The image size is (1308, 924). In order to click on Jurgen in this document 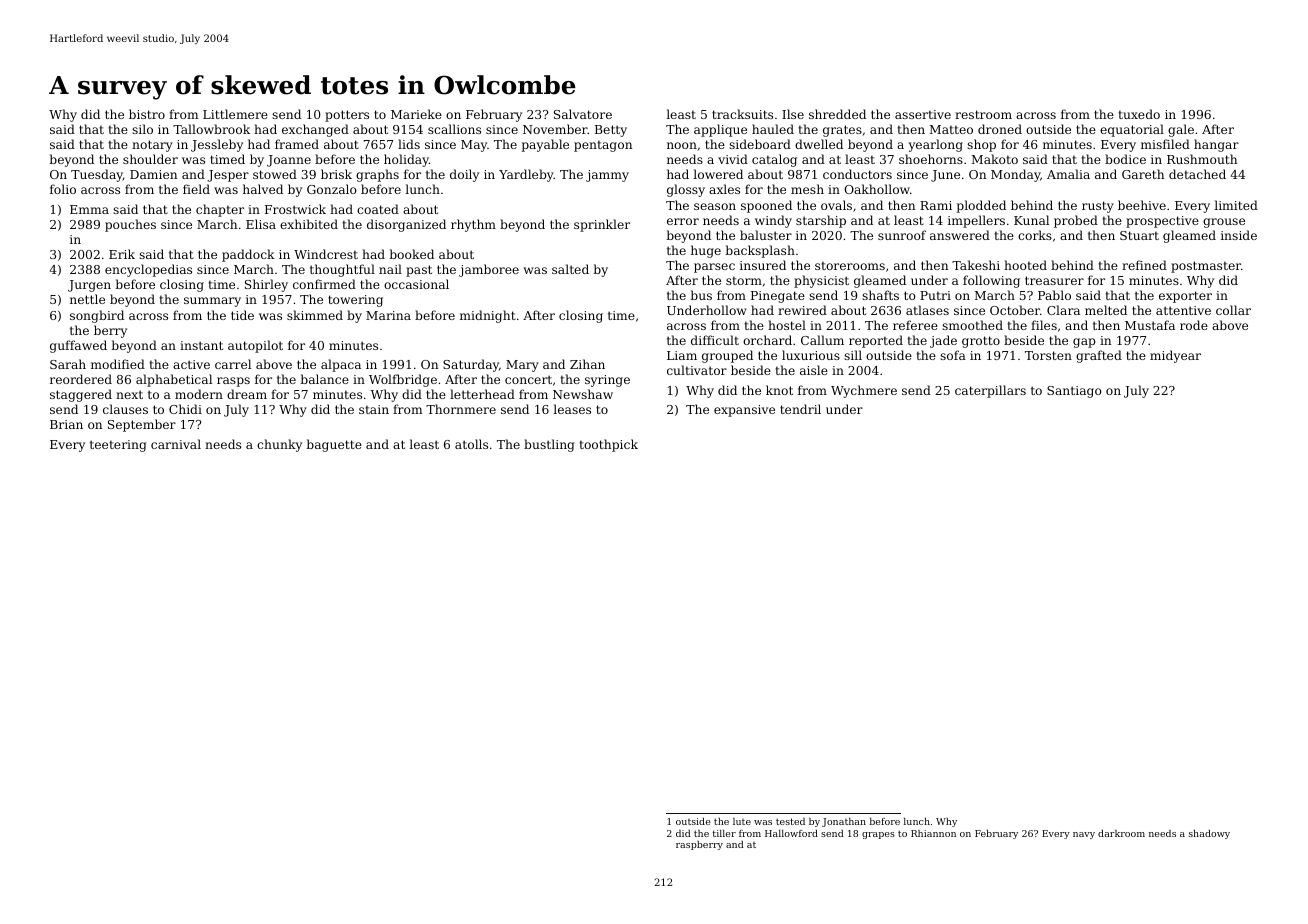, I will do `click(89, 286)`.
